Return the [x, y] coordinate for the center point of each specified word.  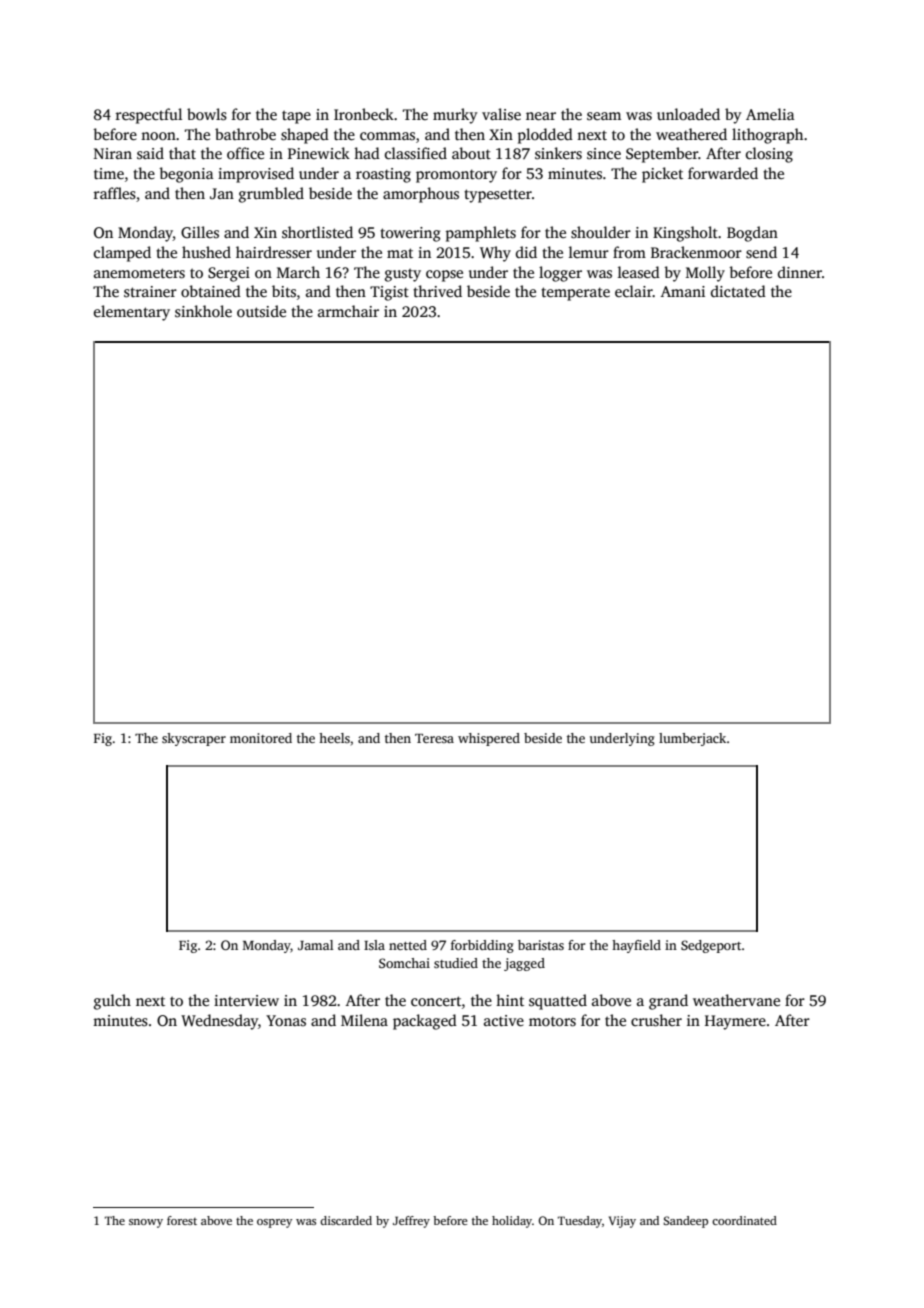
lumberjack [692, 739]
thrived [437, 291]
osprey [275, 1223]
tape [296, 117]
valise [501, 114]
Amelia [770, 114]
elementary [132, 313]
